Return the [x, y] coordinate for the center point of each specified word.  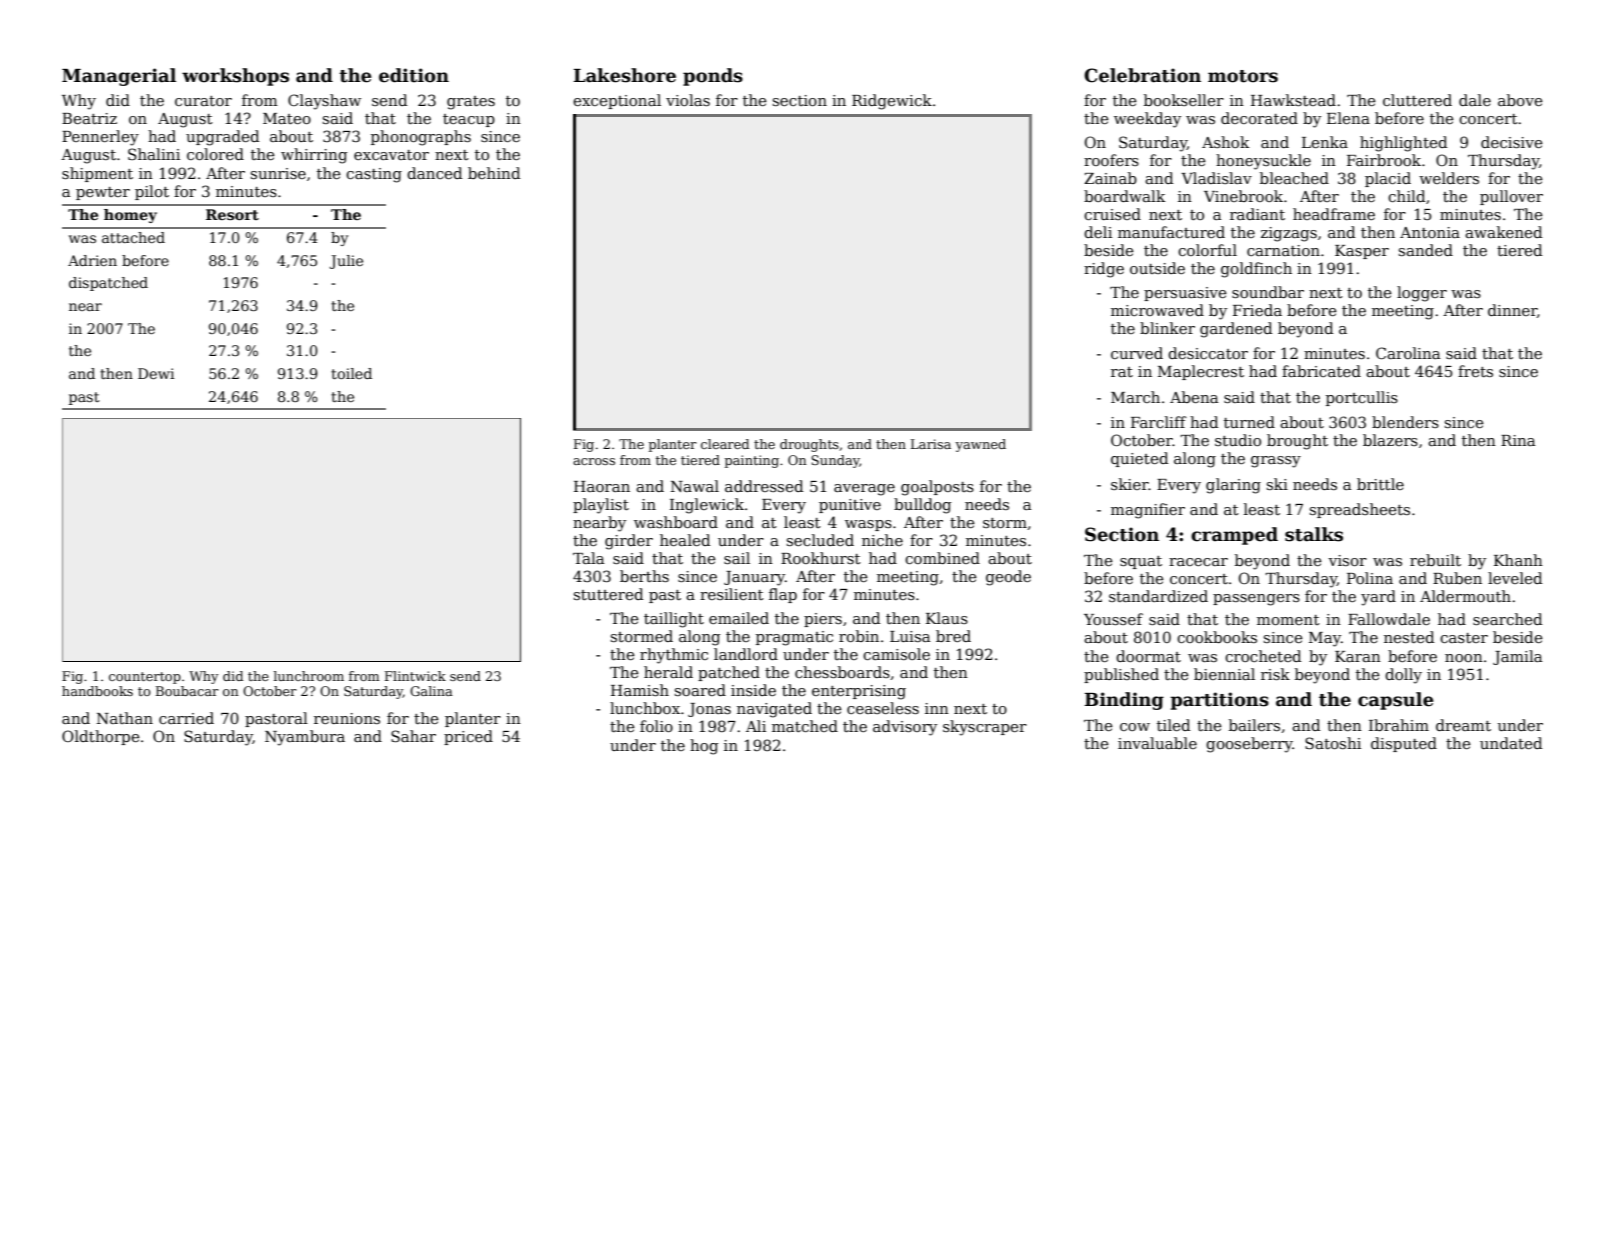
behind [494, 173]
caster [1464, 638]
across [594, 461]
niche [882, 540]
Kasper [1362, 252]
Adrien [92, 260]
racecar [1198, 562]
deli [1098, 232]
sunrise [278, 173]
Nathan [125, 718]
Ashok [1226, 142]
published [1121, 675]
